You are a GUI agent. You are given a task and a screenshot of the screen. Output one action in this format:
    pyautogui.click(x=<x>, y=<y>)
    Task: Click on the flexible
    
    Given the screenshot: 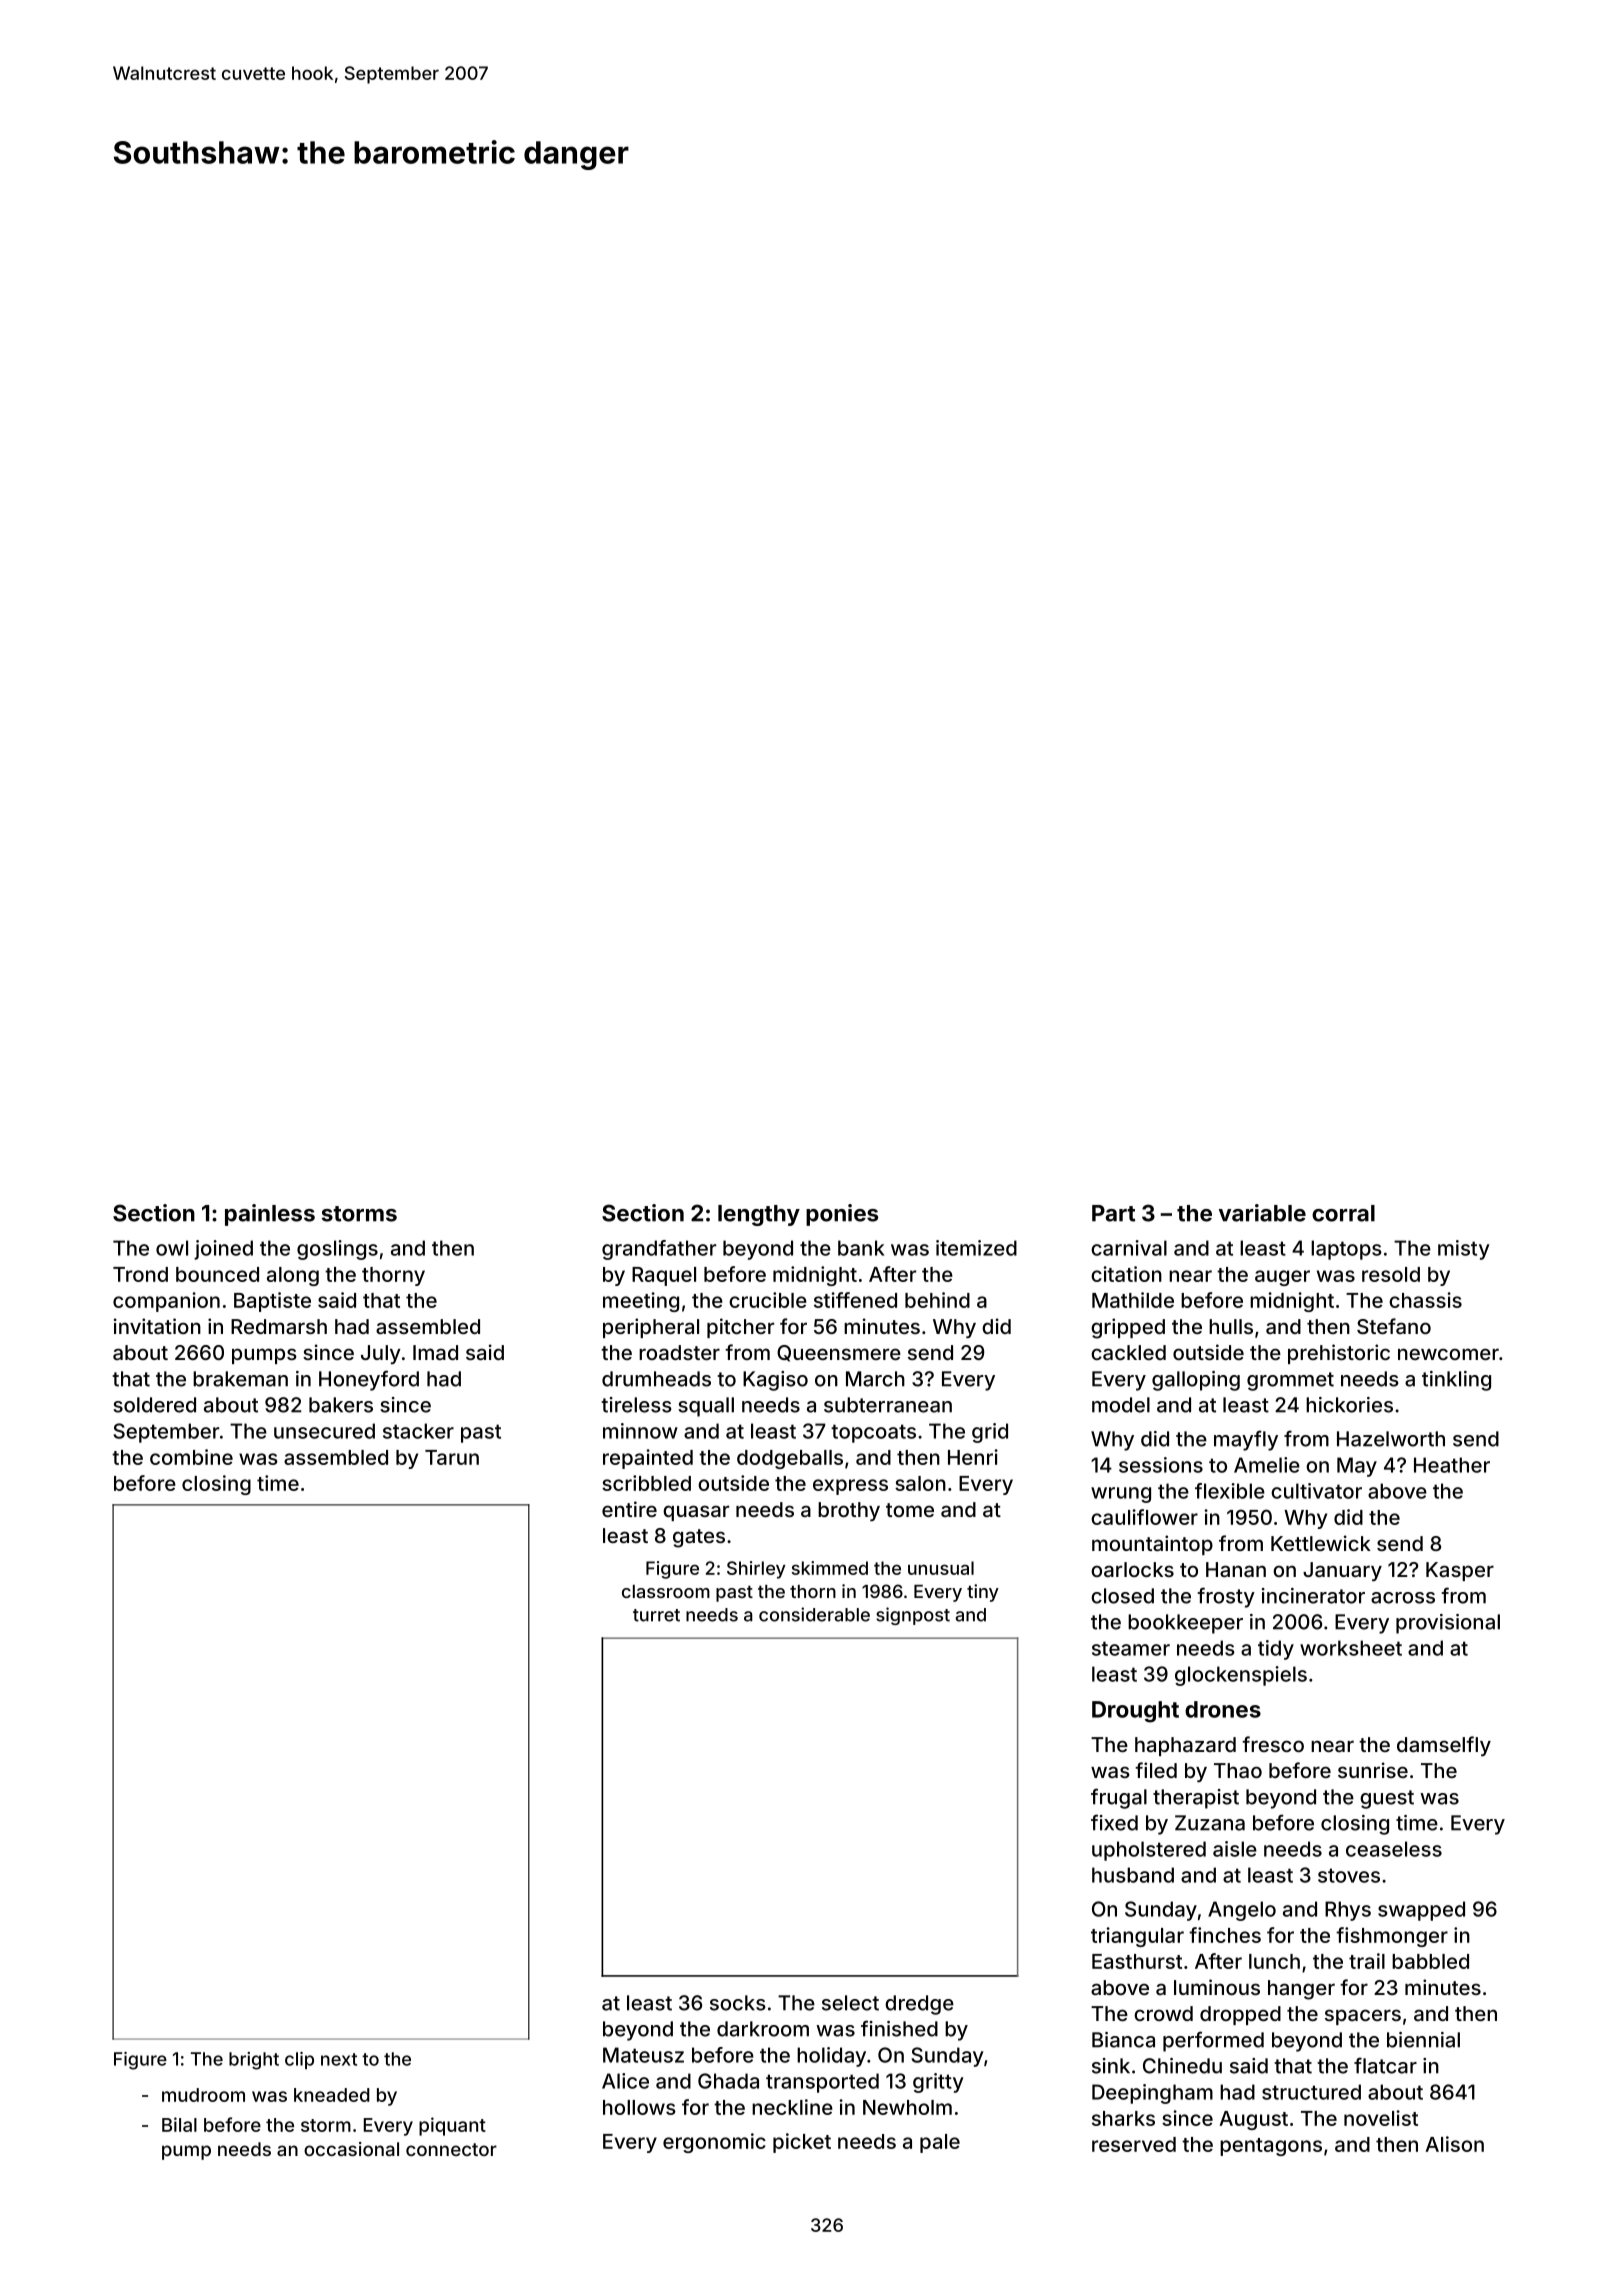 What is the action you would take?
    pyautogui.click(x=1230, y=1491)
